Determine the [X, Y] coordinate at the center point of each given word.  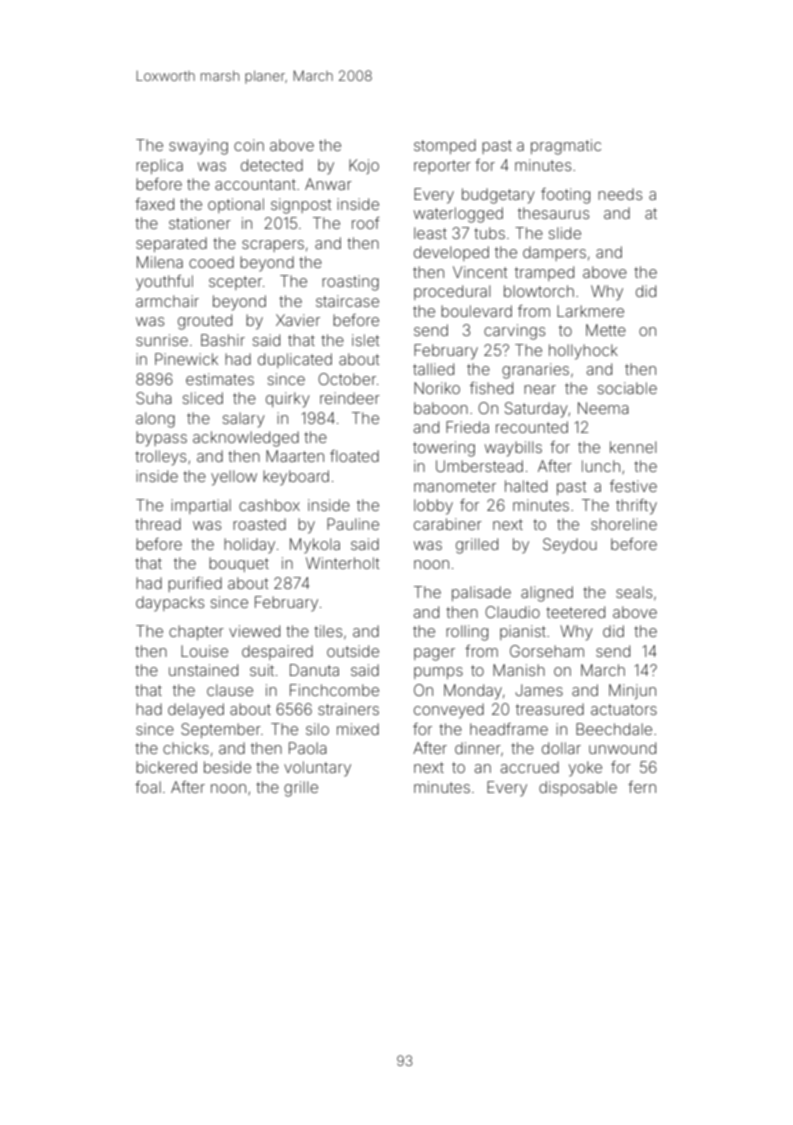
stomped [445, 146]
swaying [198, 147]
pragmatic [566, 147]
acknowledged [246, 439]
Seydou [570, 546]
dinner [478, 748]
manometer [455, 486]
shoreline [624, 524]
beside [227, 767]
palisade [481, 593]
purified [195, 584]
